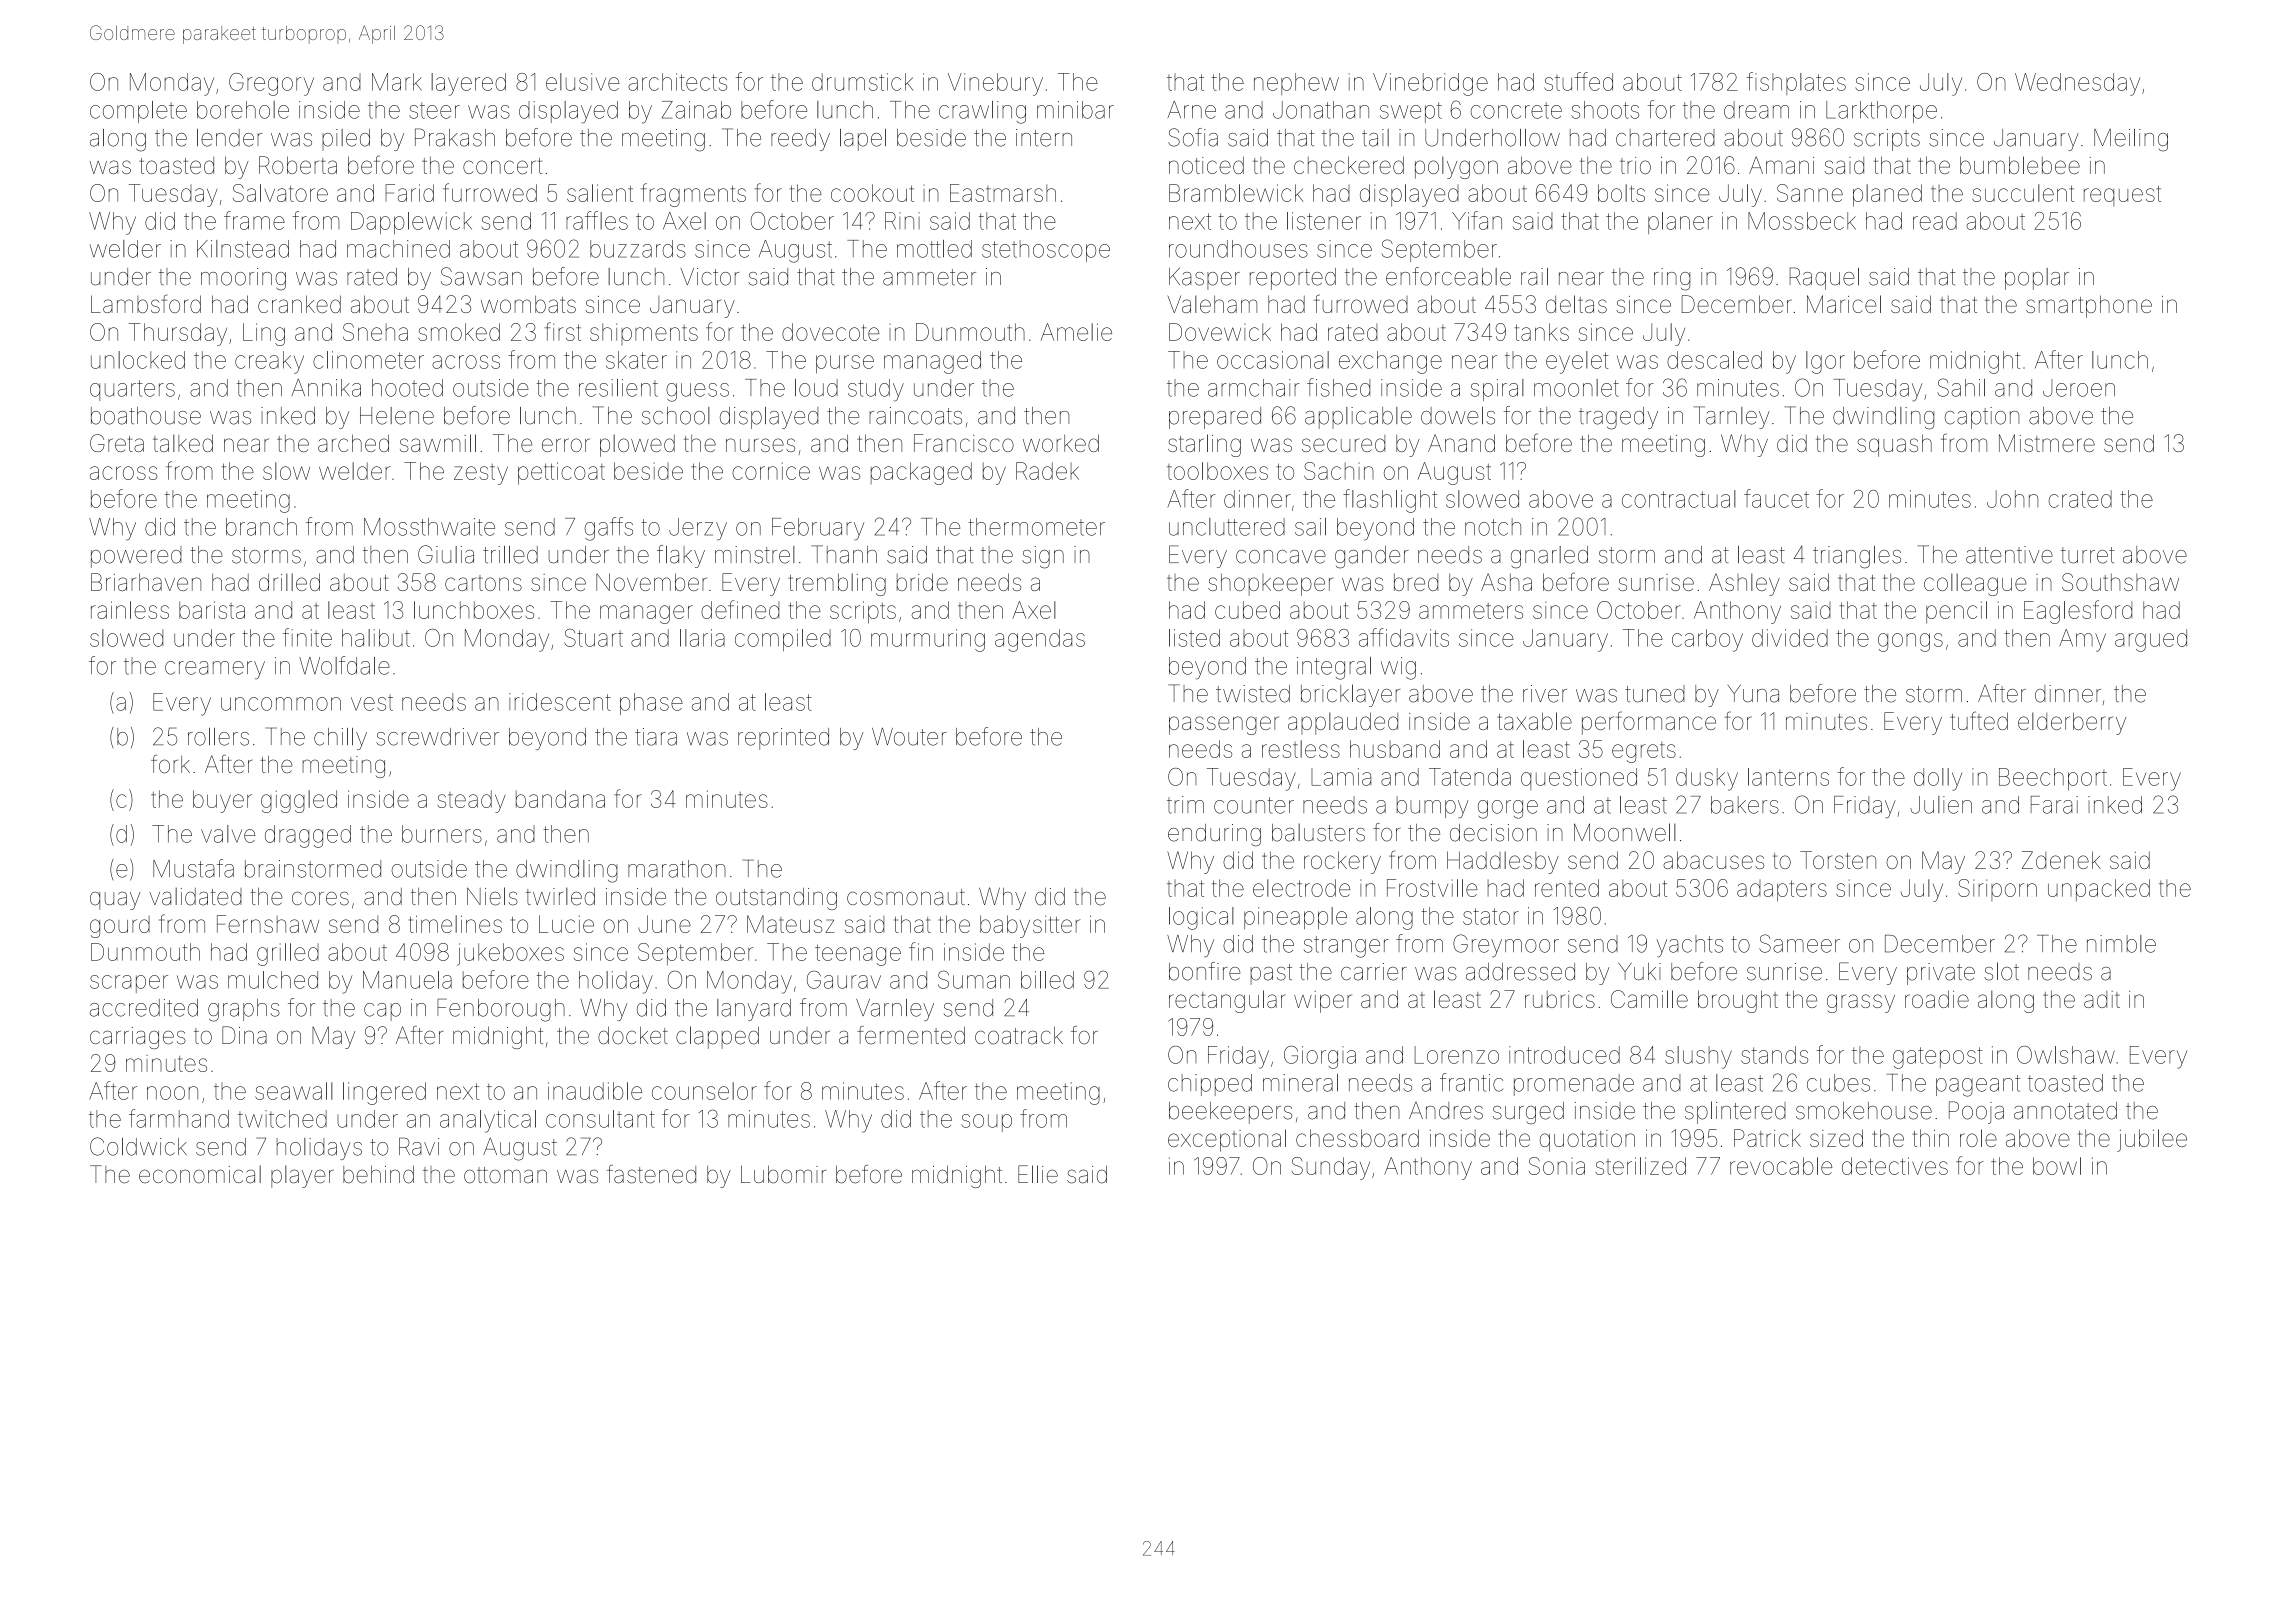 Image resolution: width=2282 pixels, height=1614 pixels. What do you see at coordinates (1230, 1113) in the screenshot?
I see `beekeepers` at bounding box center [1230, 1113].
